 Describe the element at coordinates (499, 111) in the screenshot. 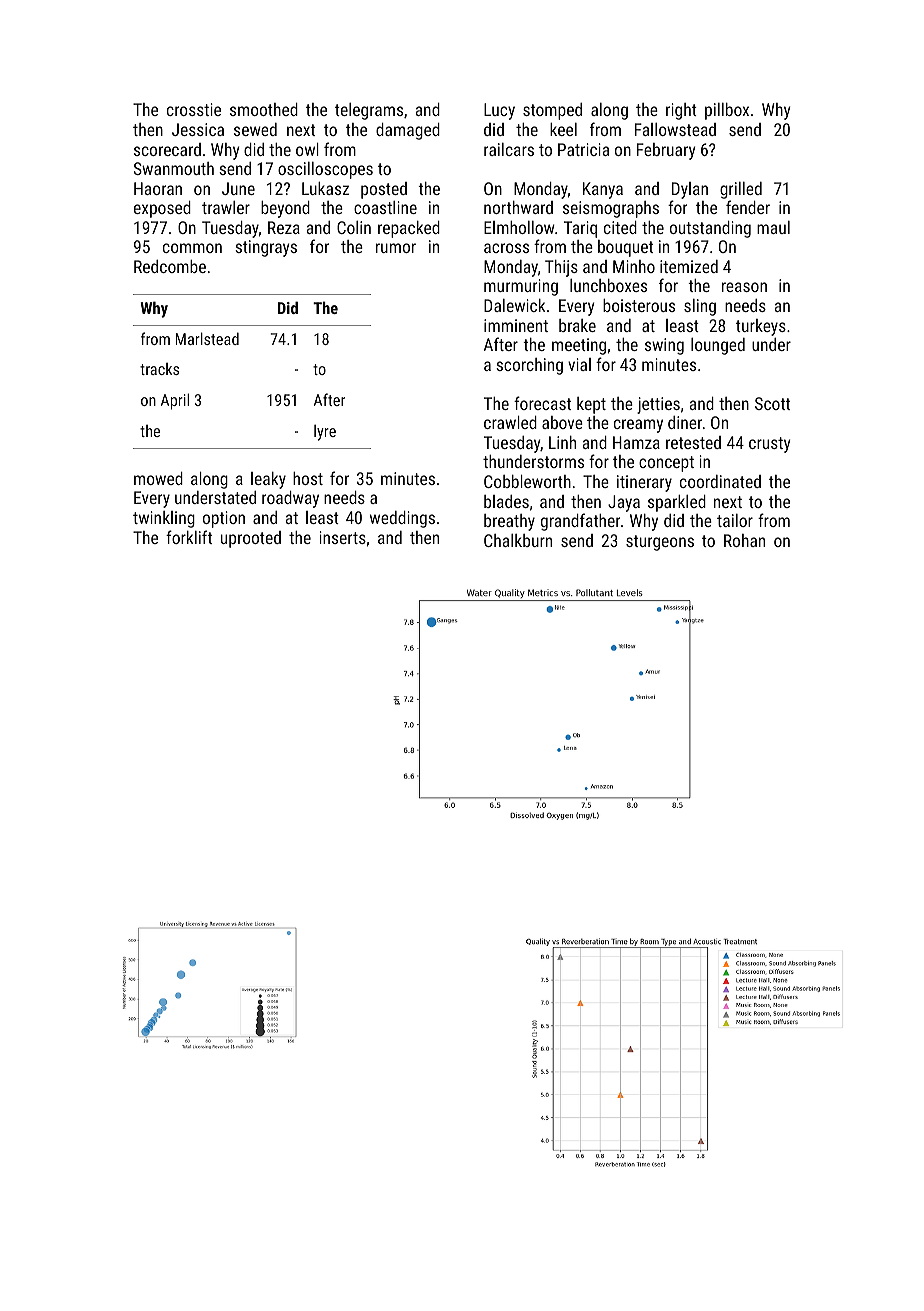

I see `Lucy` at that location.
